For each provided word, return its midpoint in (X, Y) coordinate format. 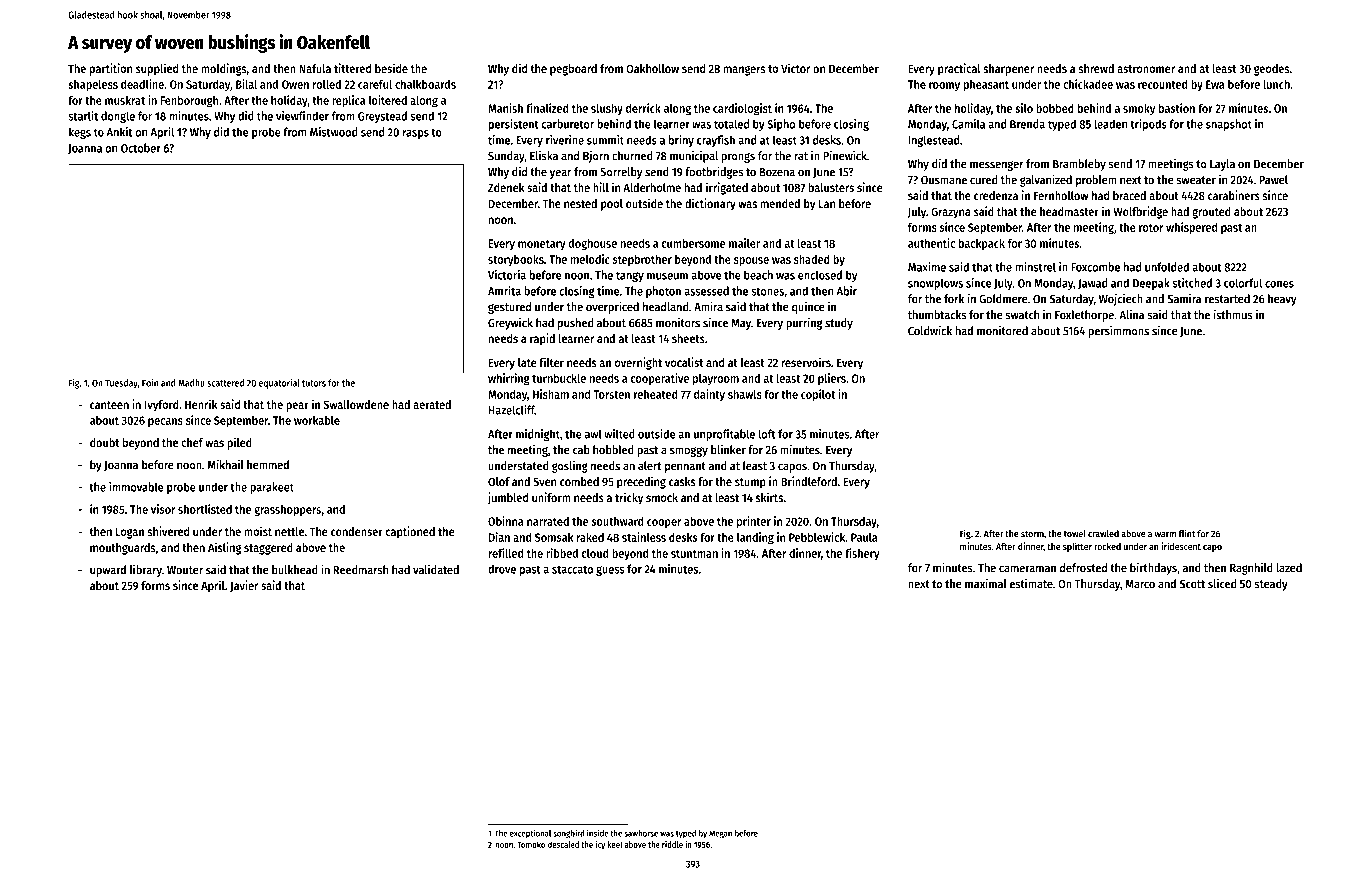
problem (1096, 181)
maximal (986, 583)
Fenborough (189, 101)
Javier (244, 586)
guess (610, 571)
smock (662, 497)
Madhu (191, 383)
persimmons (1118, 331)
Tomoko (531, 844)
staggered (268, 549)
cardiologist (742, 109)
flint (1187, 533)
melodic (590, 259)
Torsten (611, 394)
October (141, 148)
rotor (1151, 228)
